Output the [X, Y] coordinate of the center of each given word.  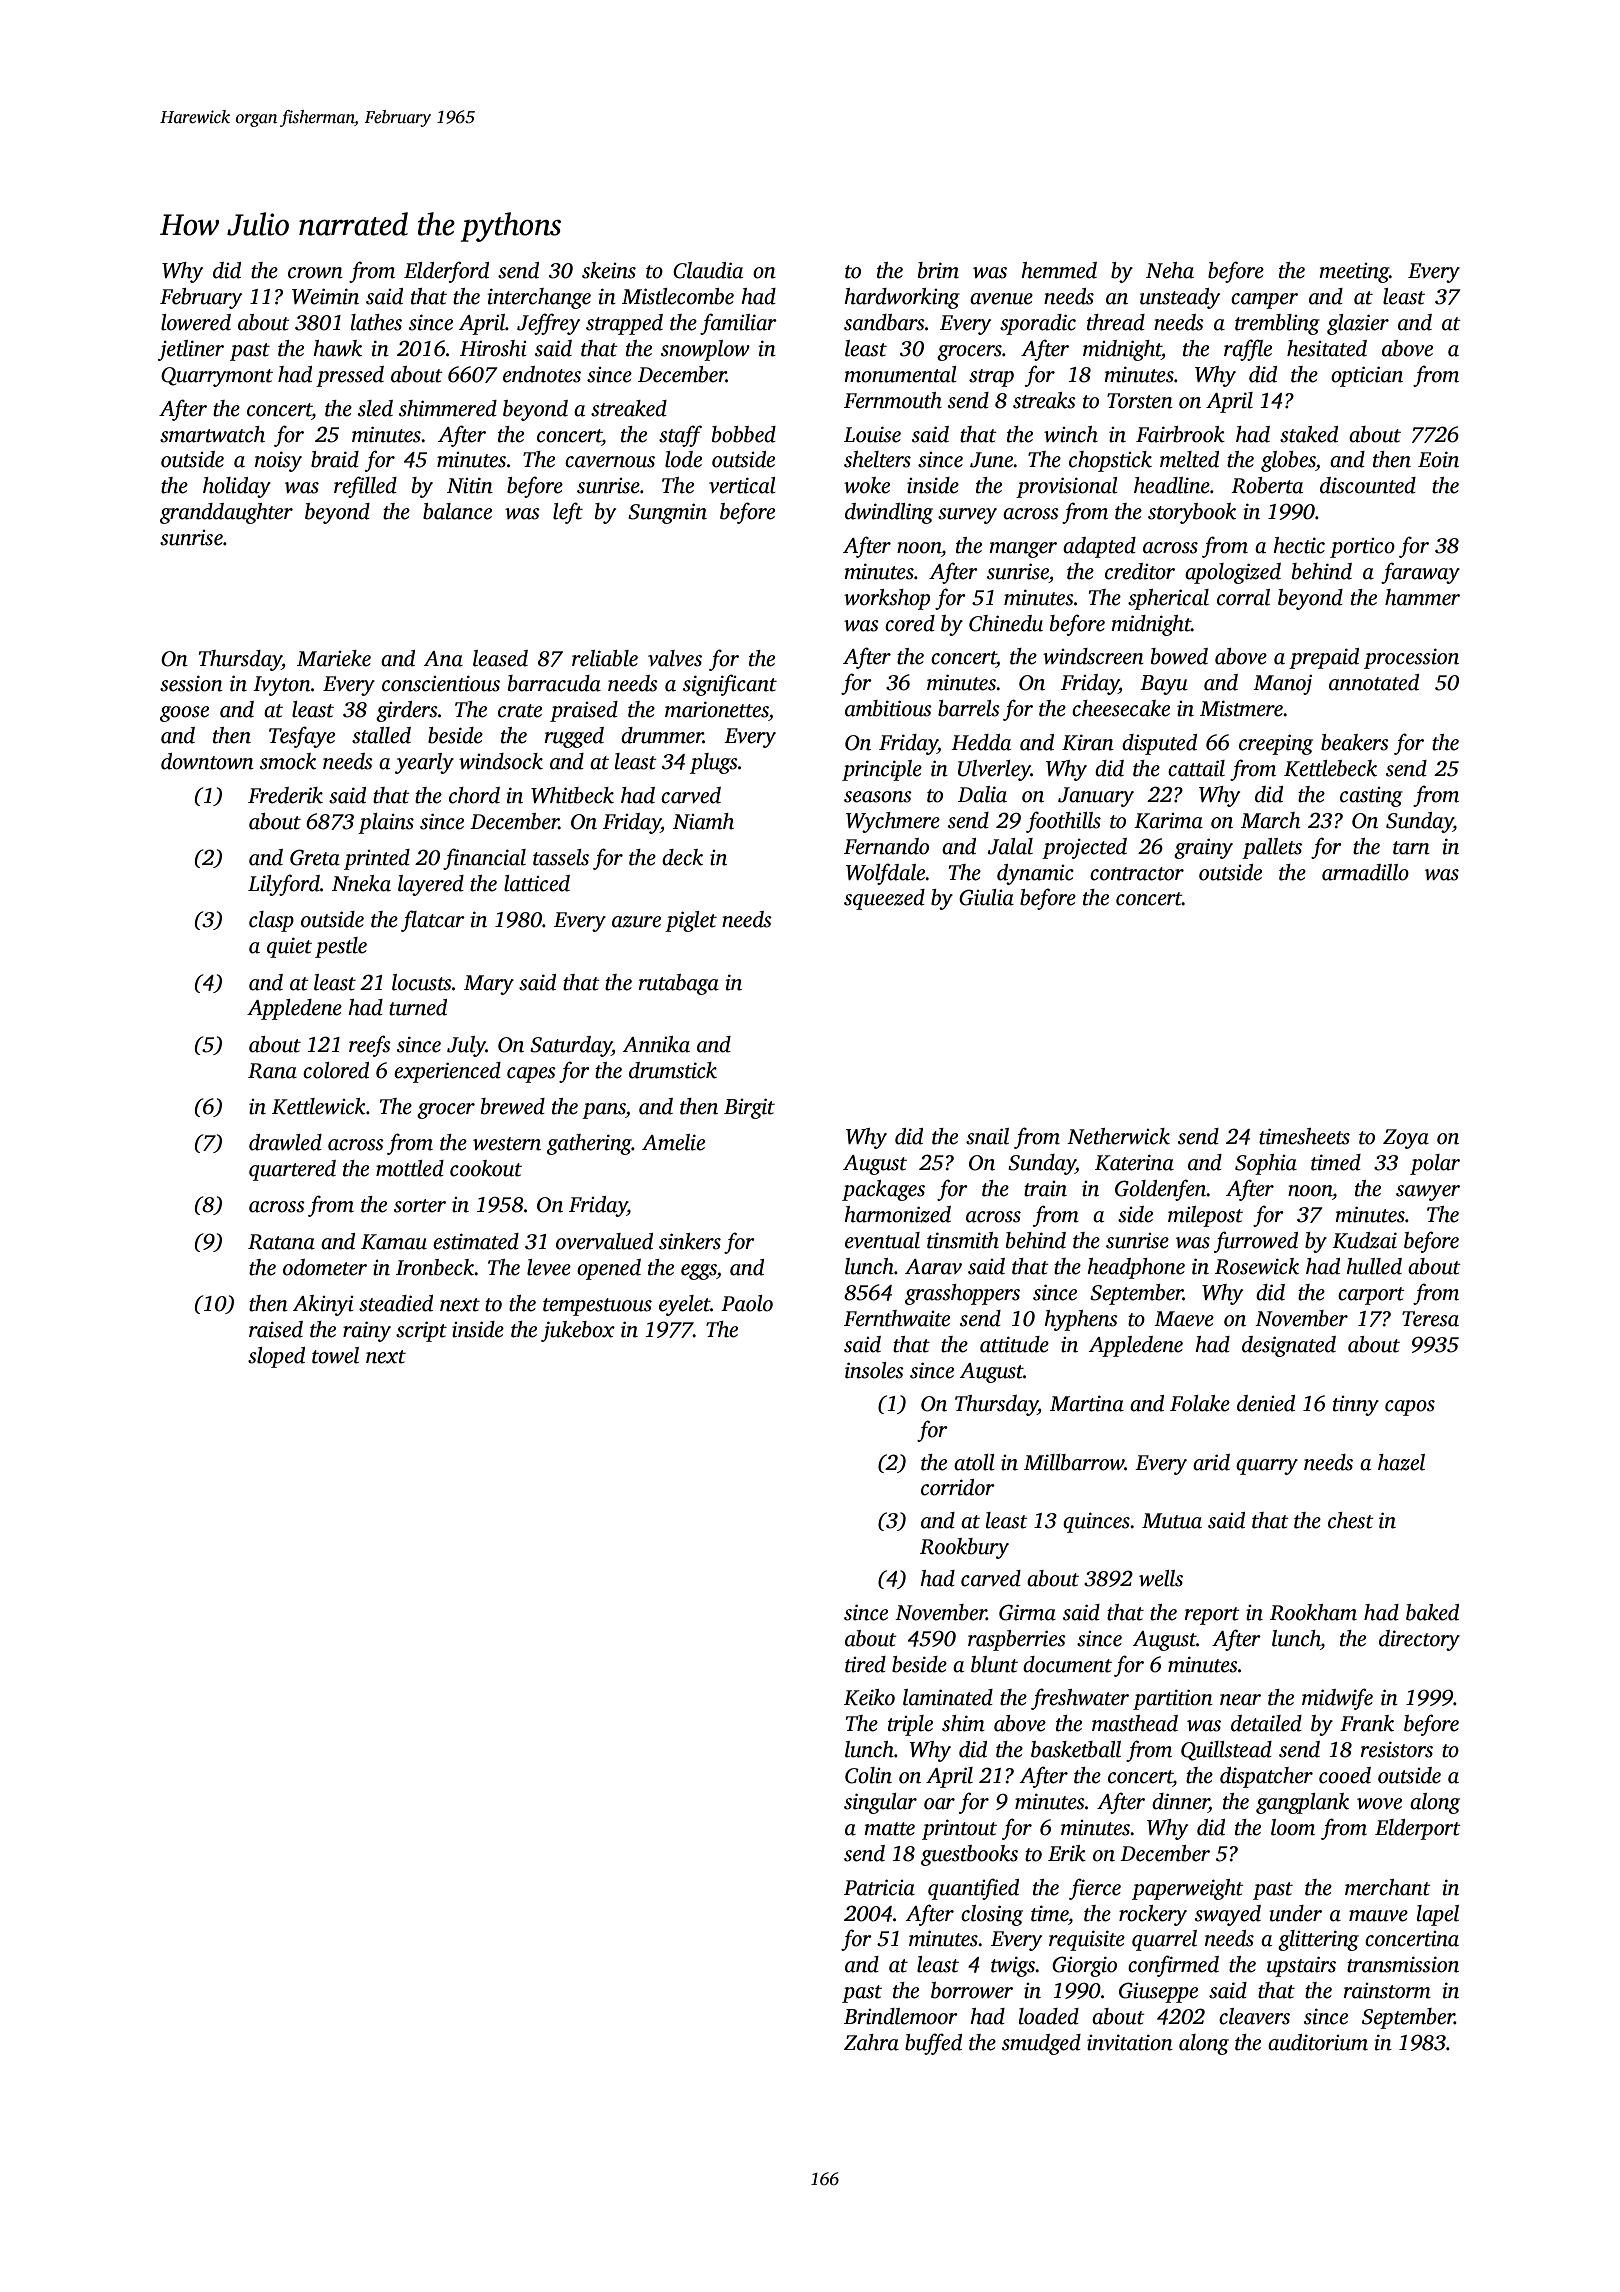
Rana [272, 1071]
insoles [874, 1370]
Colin [868, 1775]
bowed [1179, 656]
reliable [605, 658]
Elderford [446, 272]
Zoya [1406, 1139]
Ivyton [282, 686]
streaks [1044, 400]
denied [1266, 1403]
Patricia [879, 1887]
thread [1116, 322]
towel [335, 1355]
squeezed [884, 899]
